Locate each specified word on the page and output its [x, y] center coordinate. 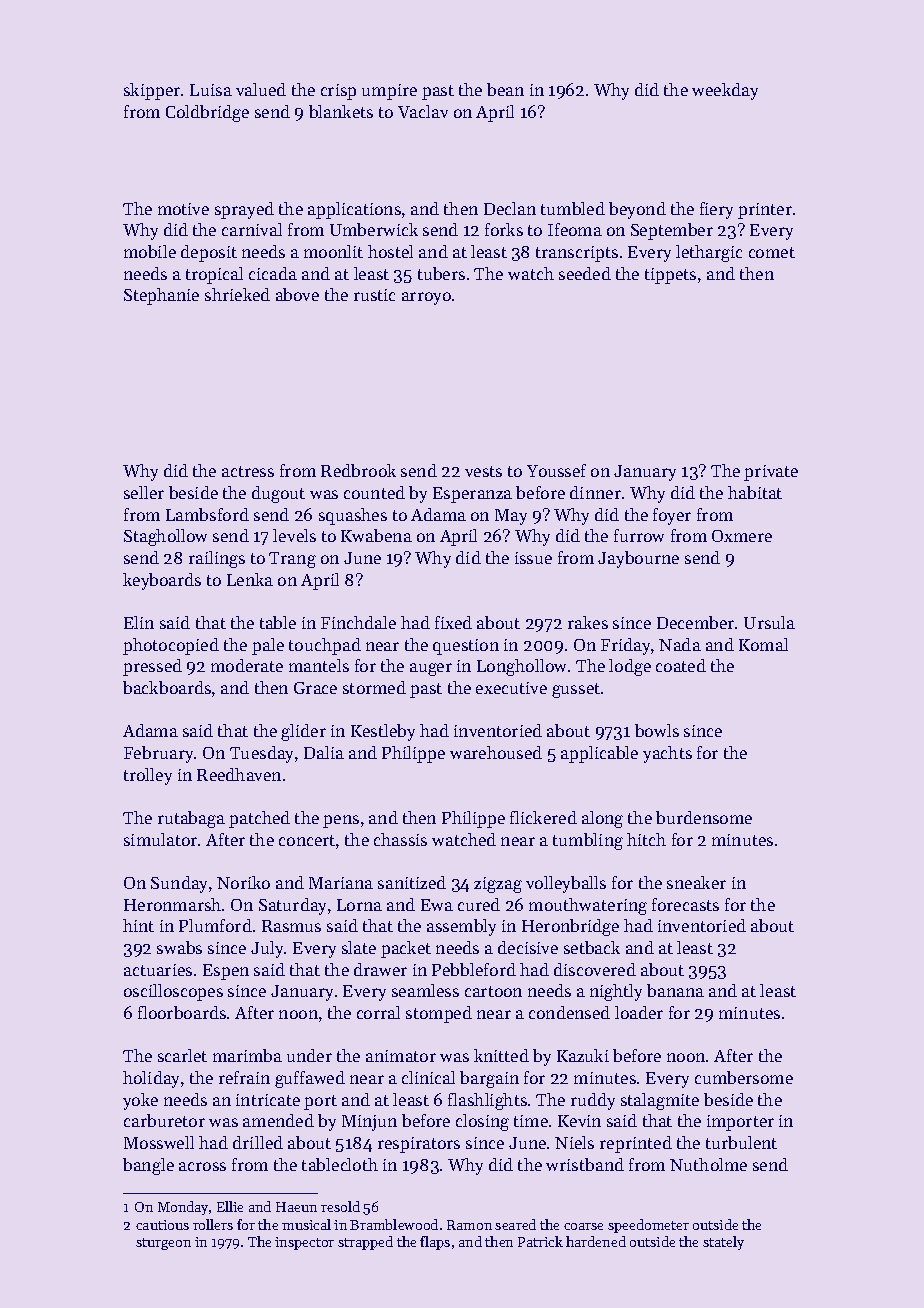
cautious [162, 1225]
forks [504, 229]
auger [431, 669]
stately [723, 1243]
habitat [755, 492]
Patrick [540, 1241]
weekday [725, 91]
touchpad [325, 646]
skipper [152, 91]
